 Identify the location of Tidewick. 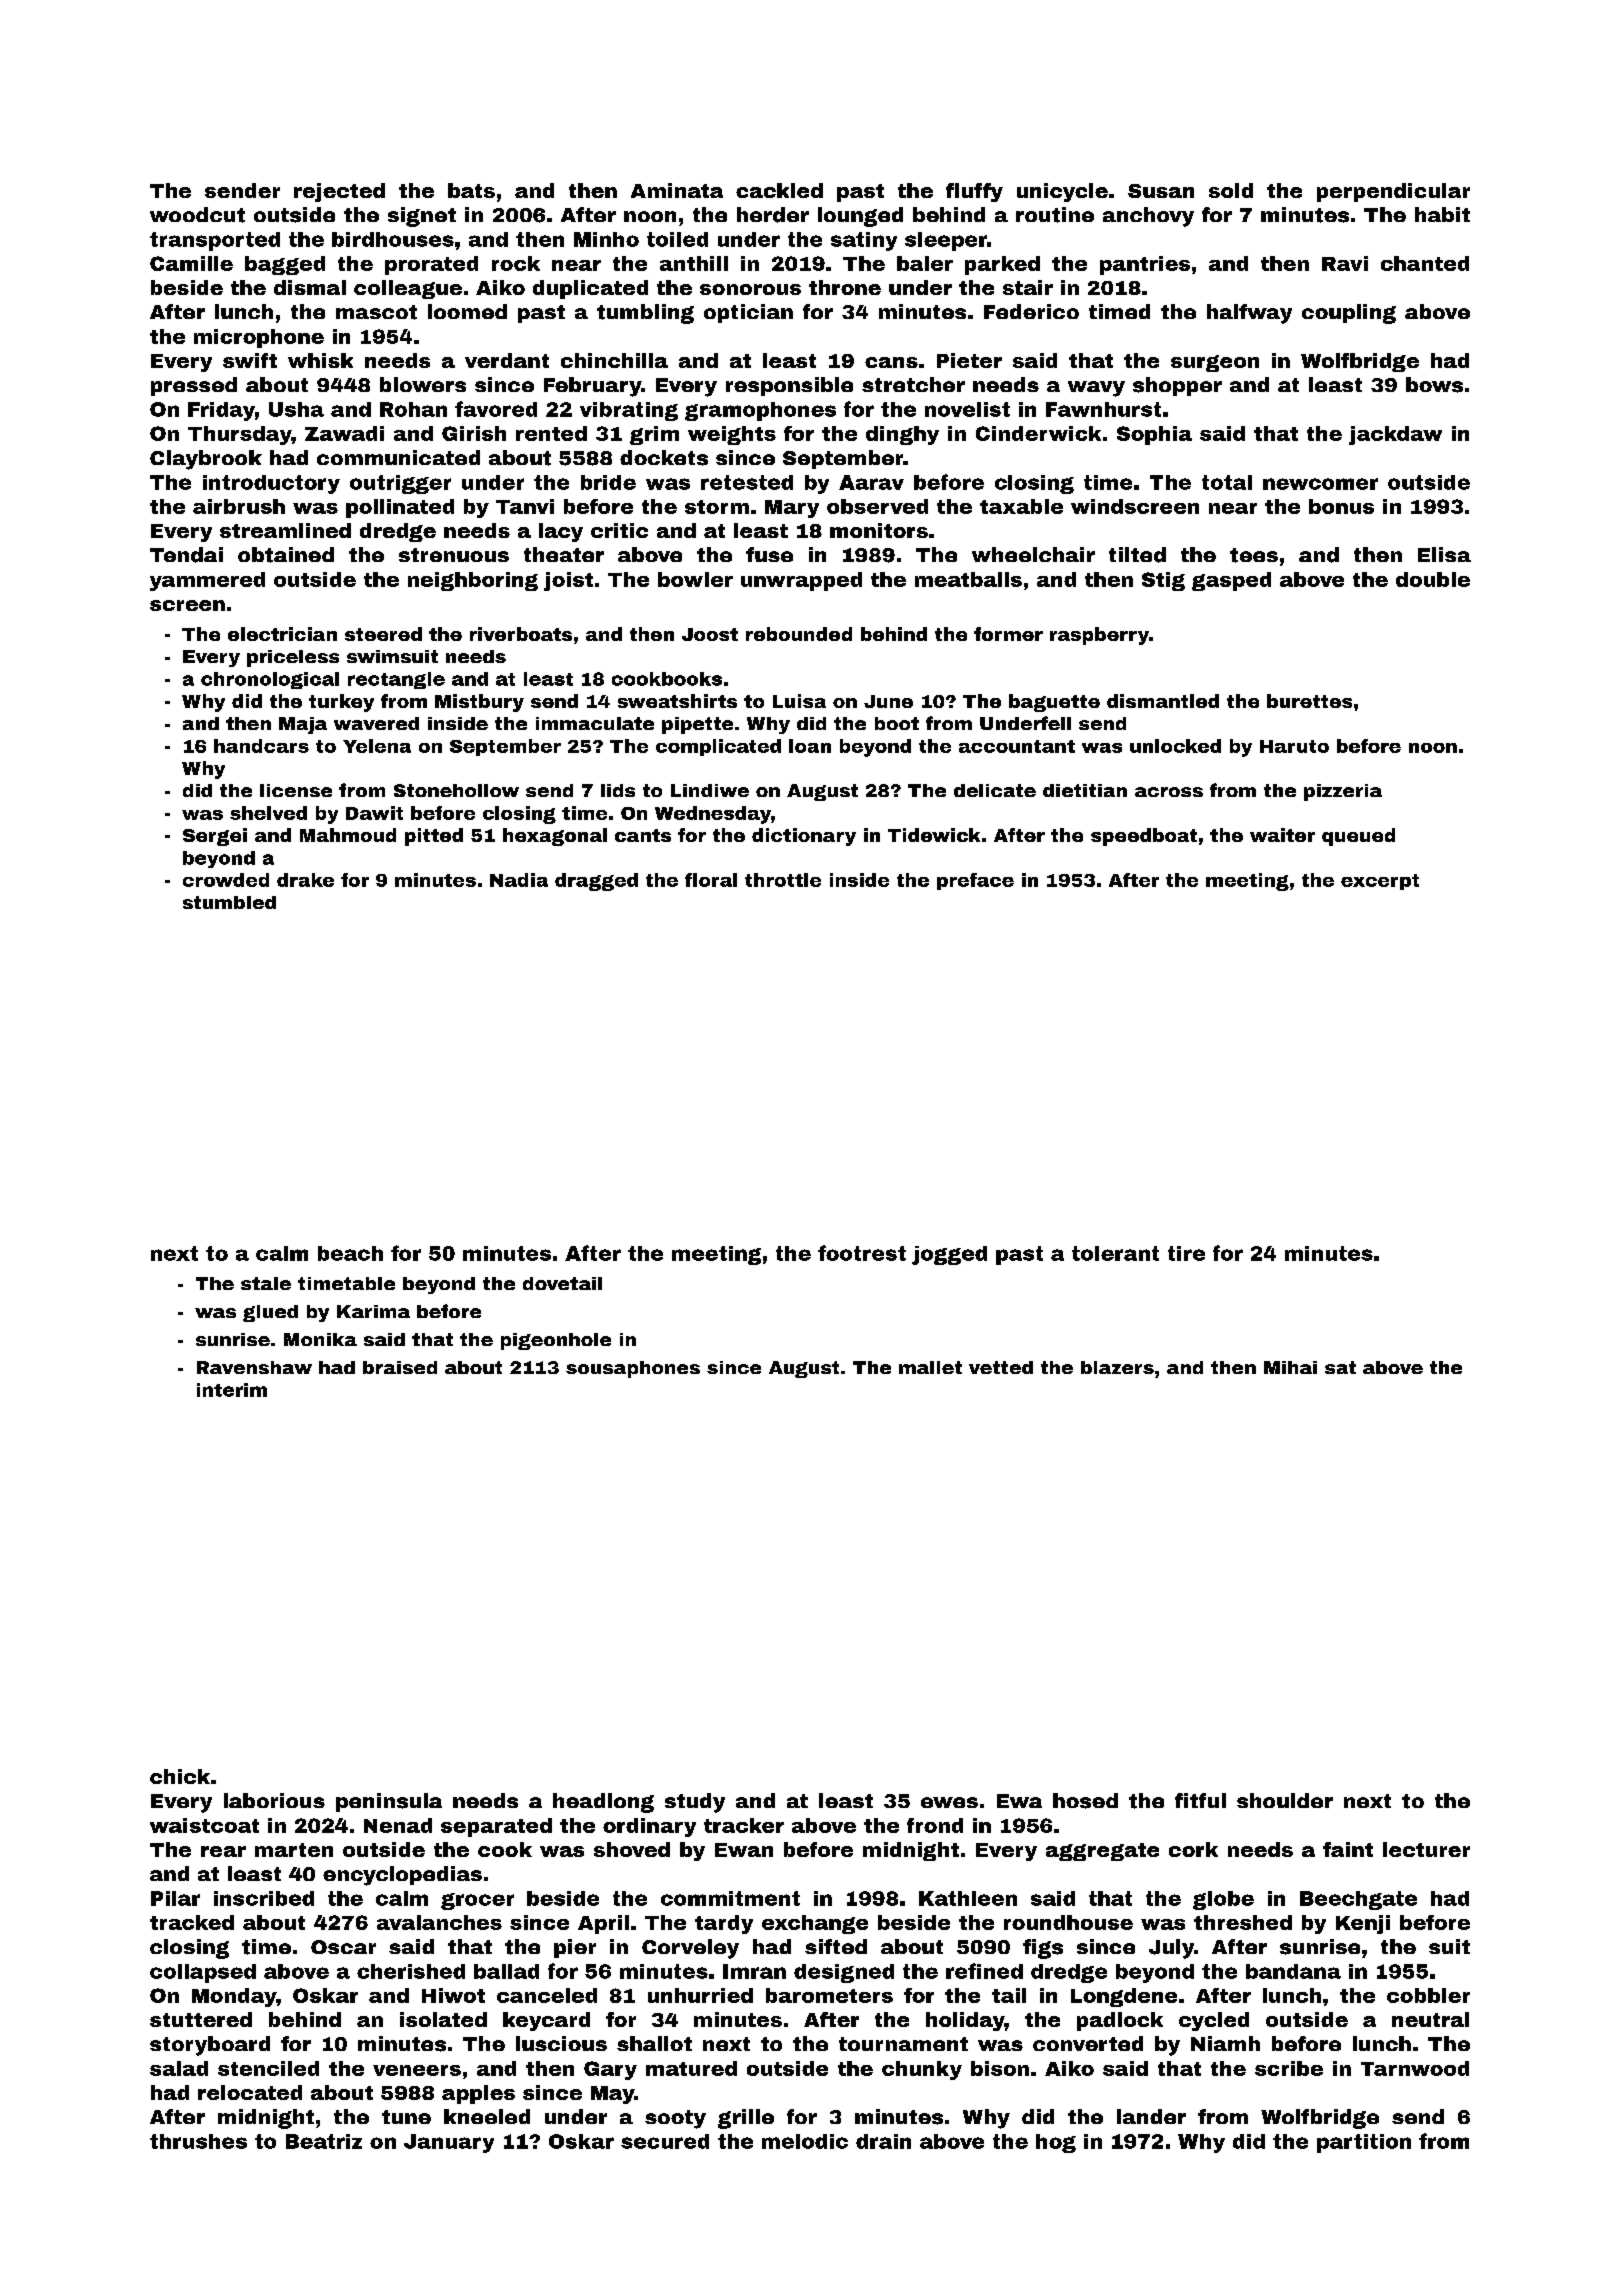
(934, 835).
